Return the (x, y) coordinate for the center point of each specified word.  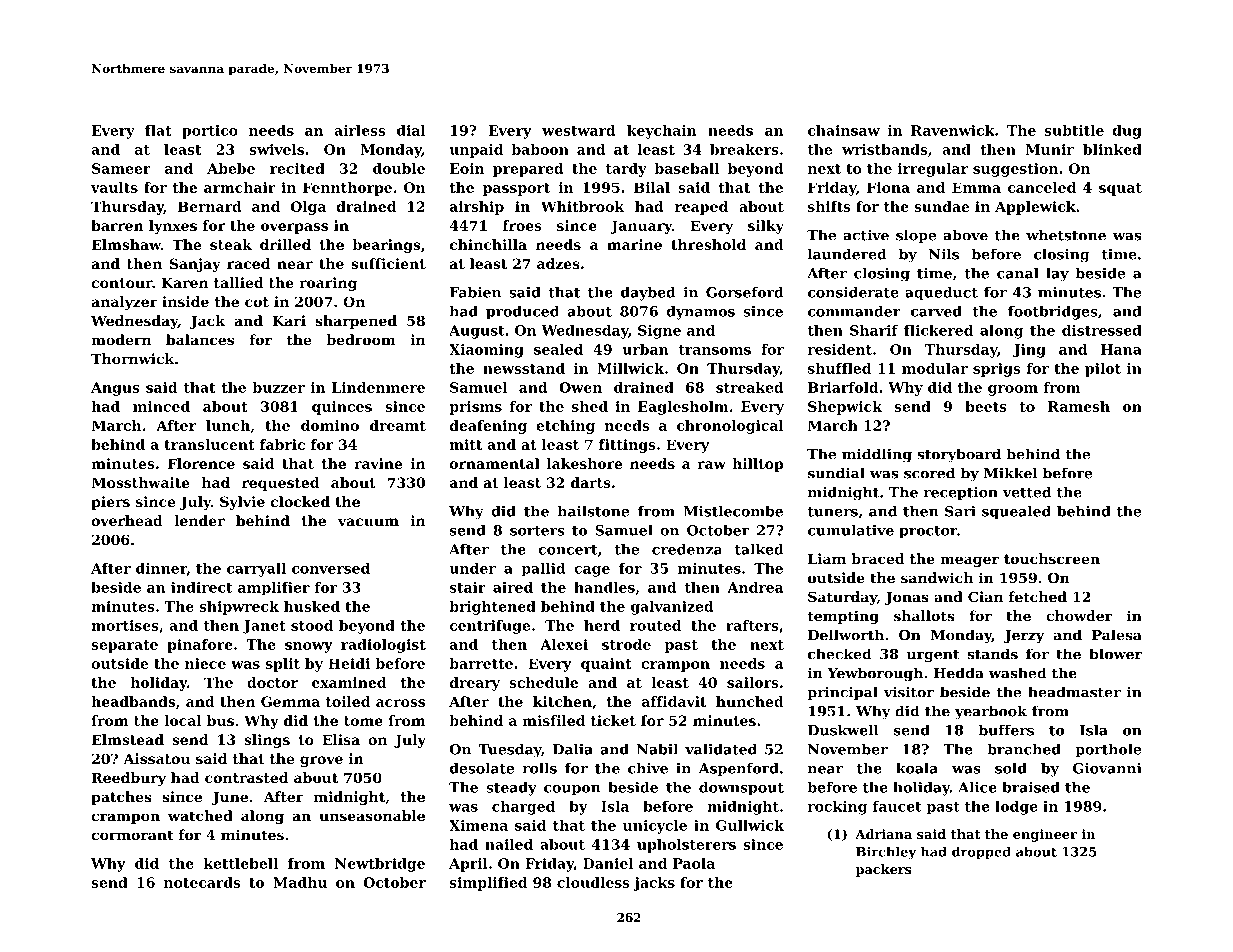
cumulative (851, 530)
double (399, 168)
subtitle (1074, 130)
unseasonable (372, 815)
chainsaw (844, 130)
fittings (627, 446)
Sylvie (242, 503)
